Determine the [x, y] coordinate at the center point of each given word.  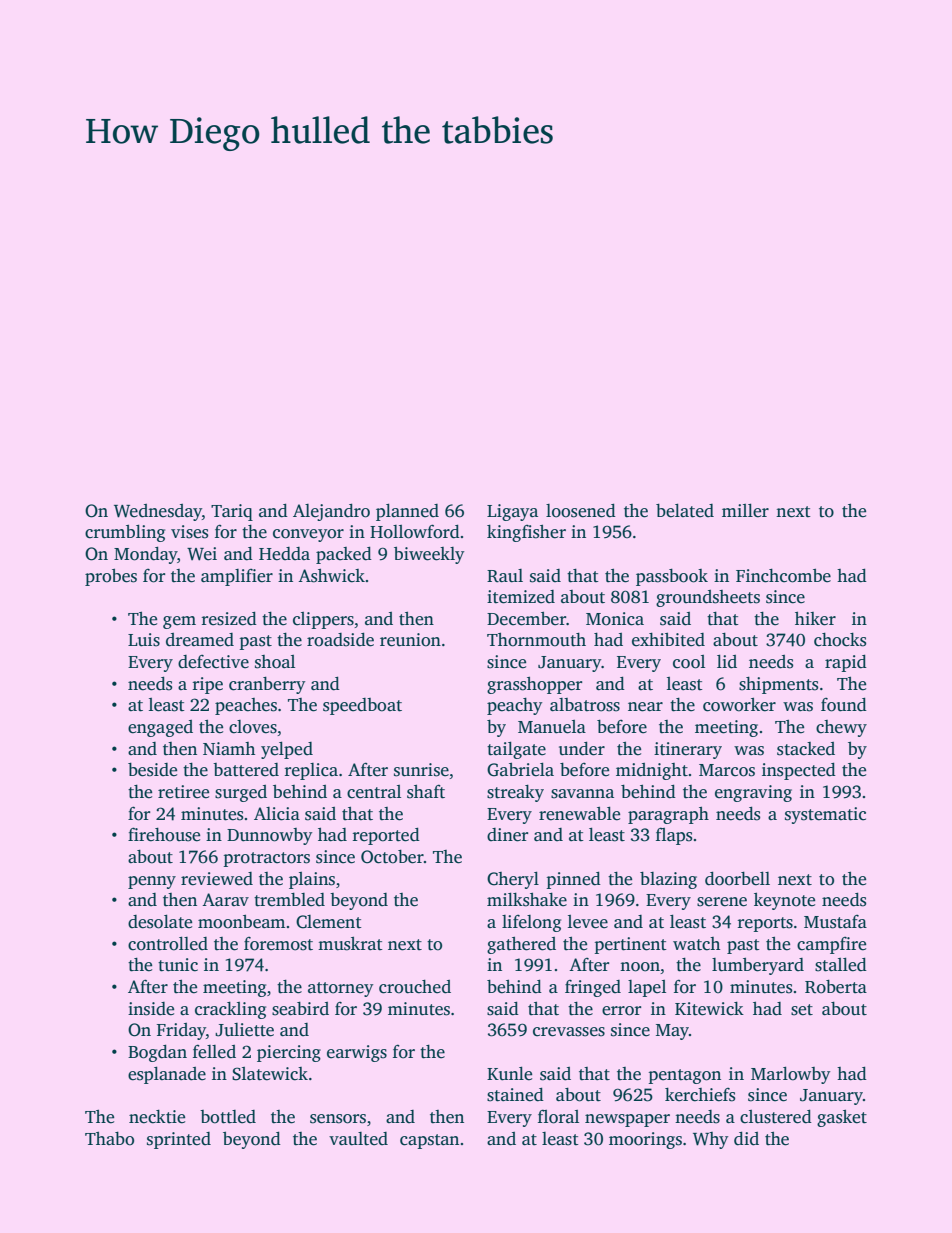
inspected [799, 771]
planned [407, 512]
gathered [521, 945]
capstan [429, 1141]
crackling [230, 1010]
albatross [585, 705]
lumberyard [758, 966]
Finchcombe [783, 576]
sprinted [179, 1140]
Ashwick [331, 576]
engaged [160, 728]
